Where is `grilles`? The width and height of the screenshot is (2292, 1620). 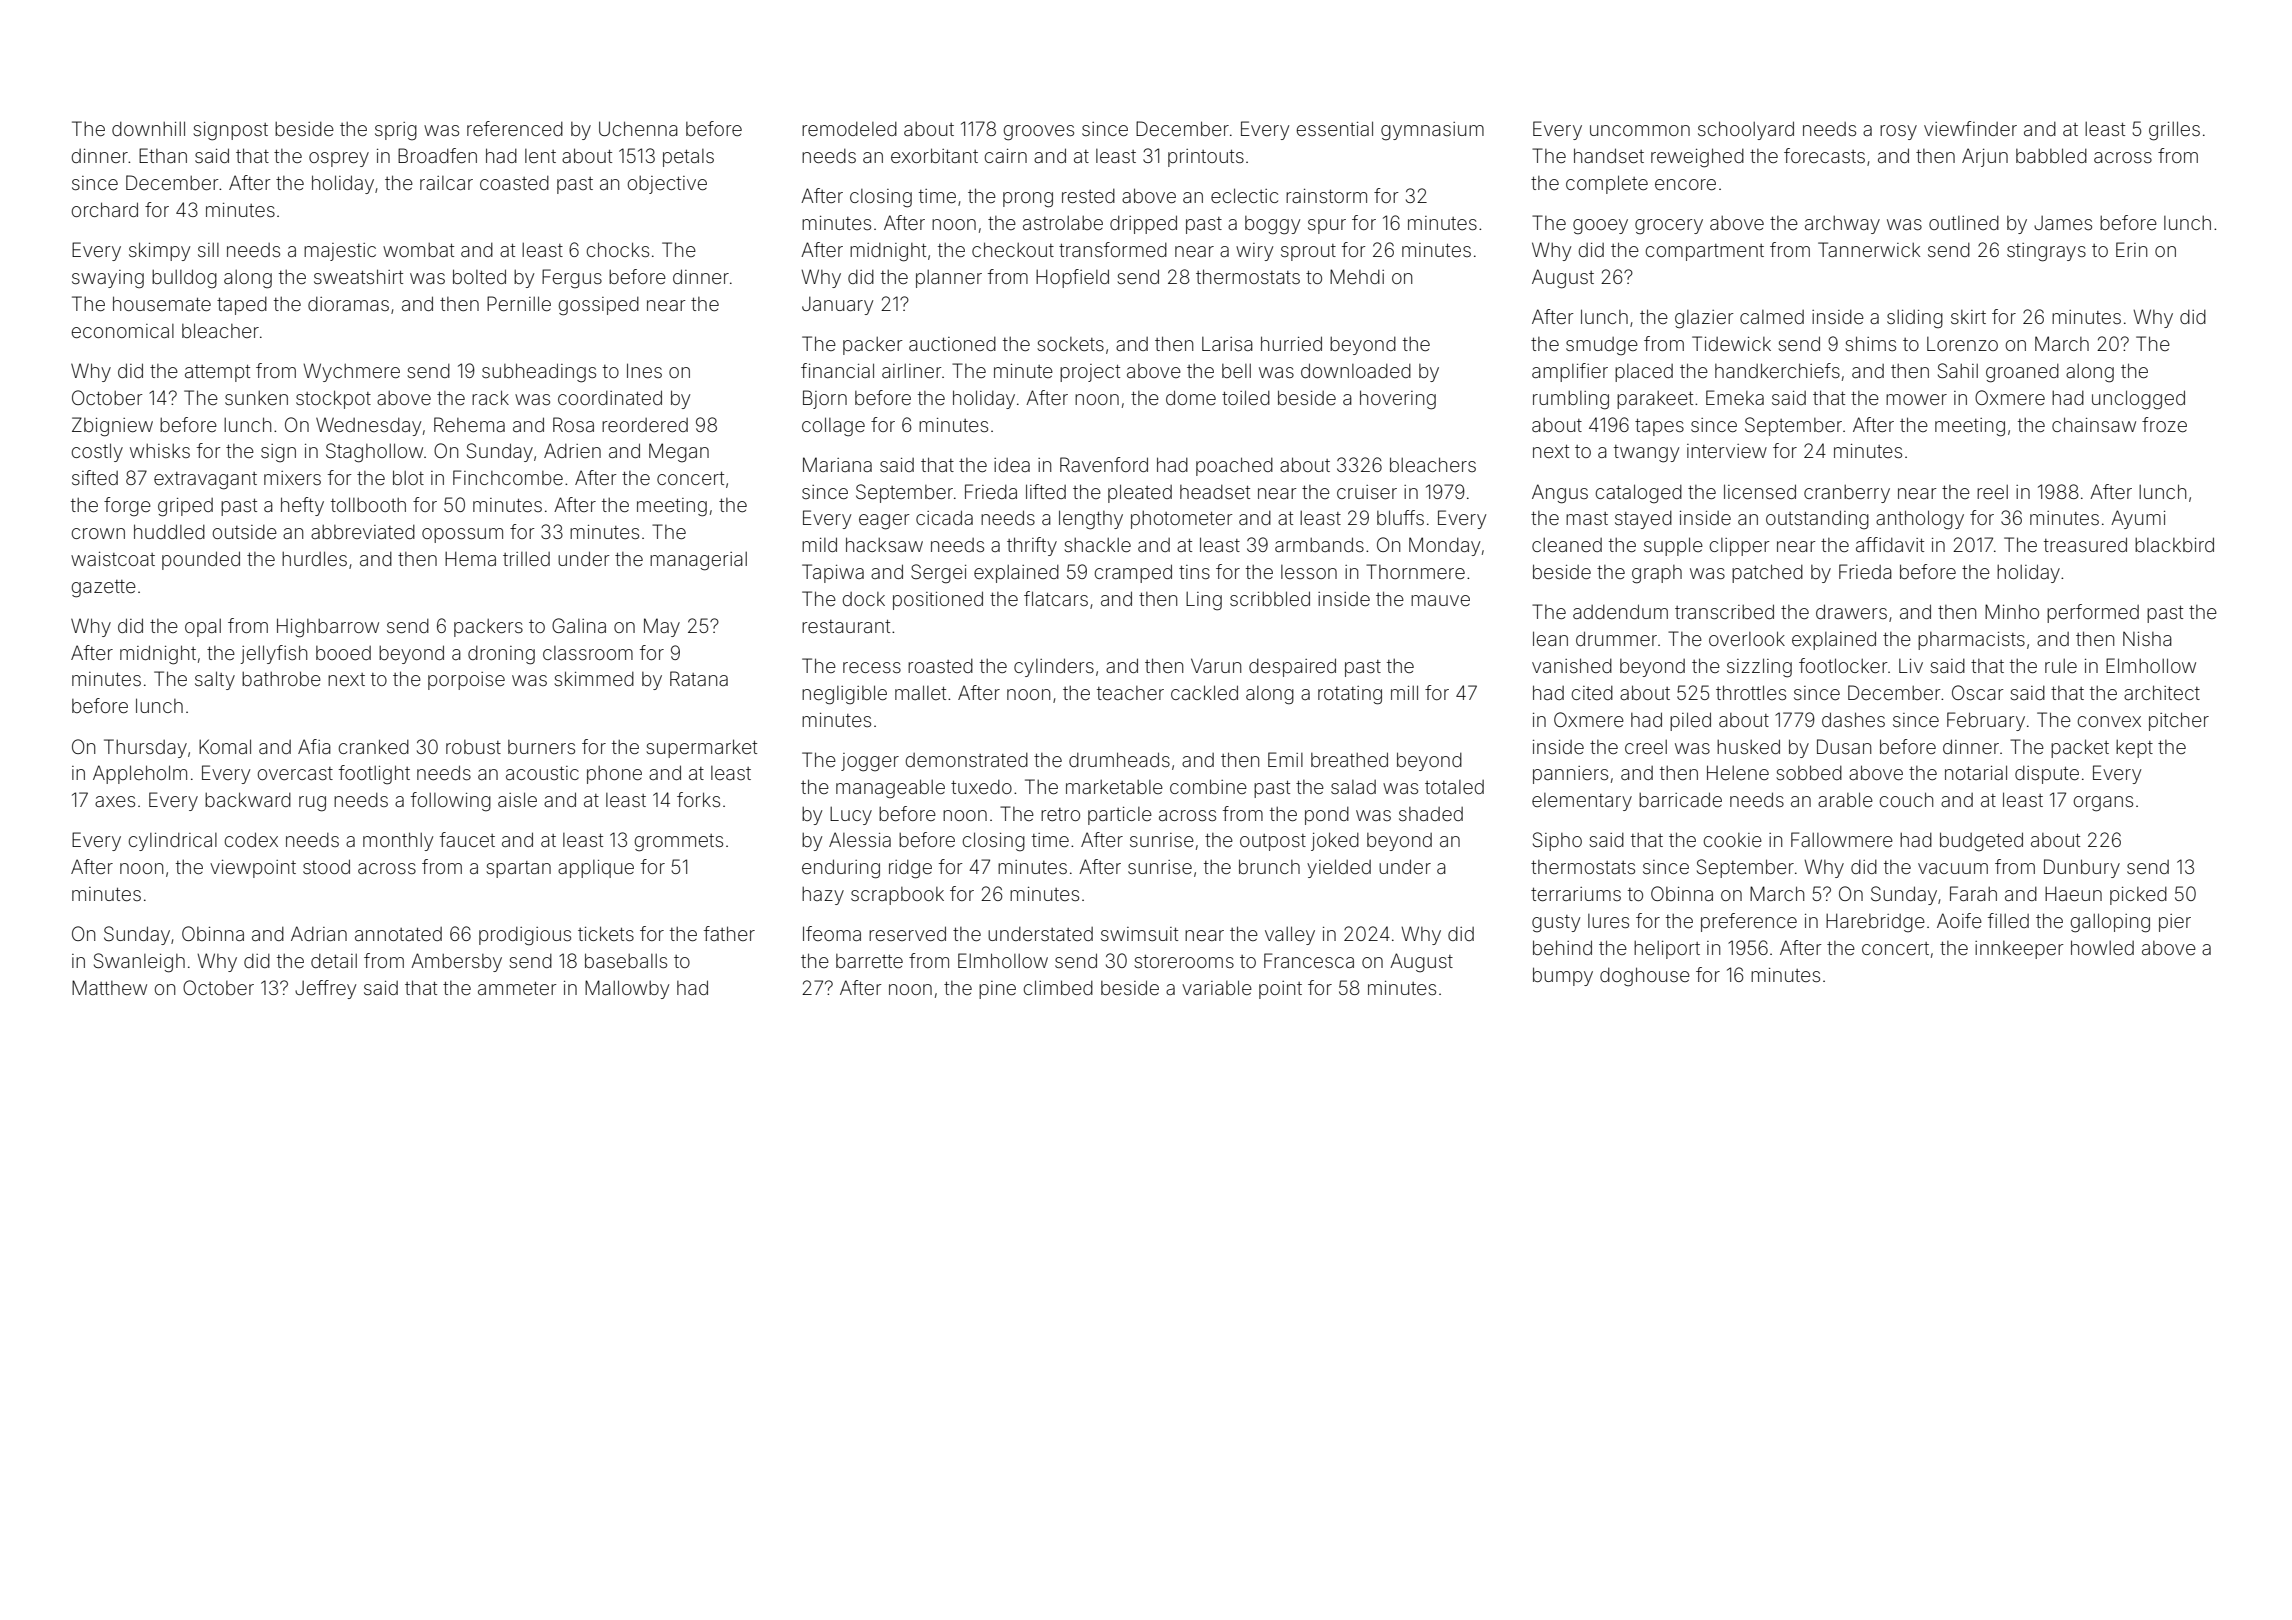 grilles is located at coordinates (2174, 131).
